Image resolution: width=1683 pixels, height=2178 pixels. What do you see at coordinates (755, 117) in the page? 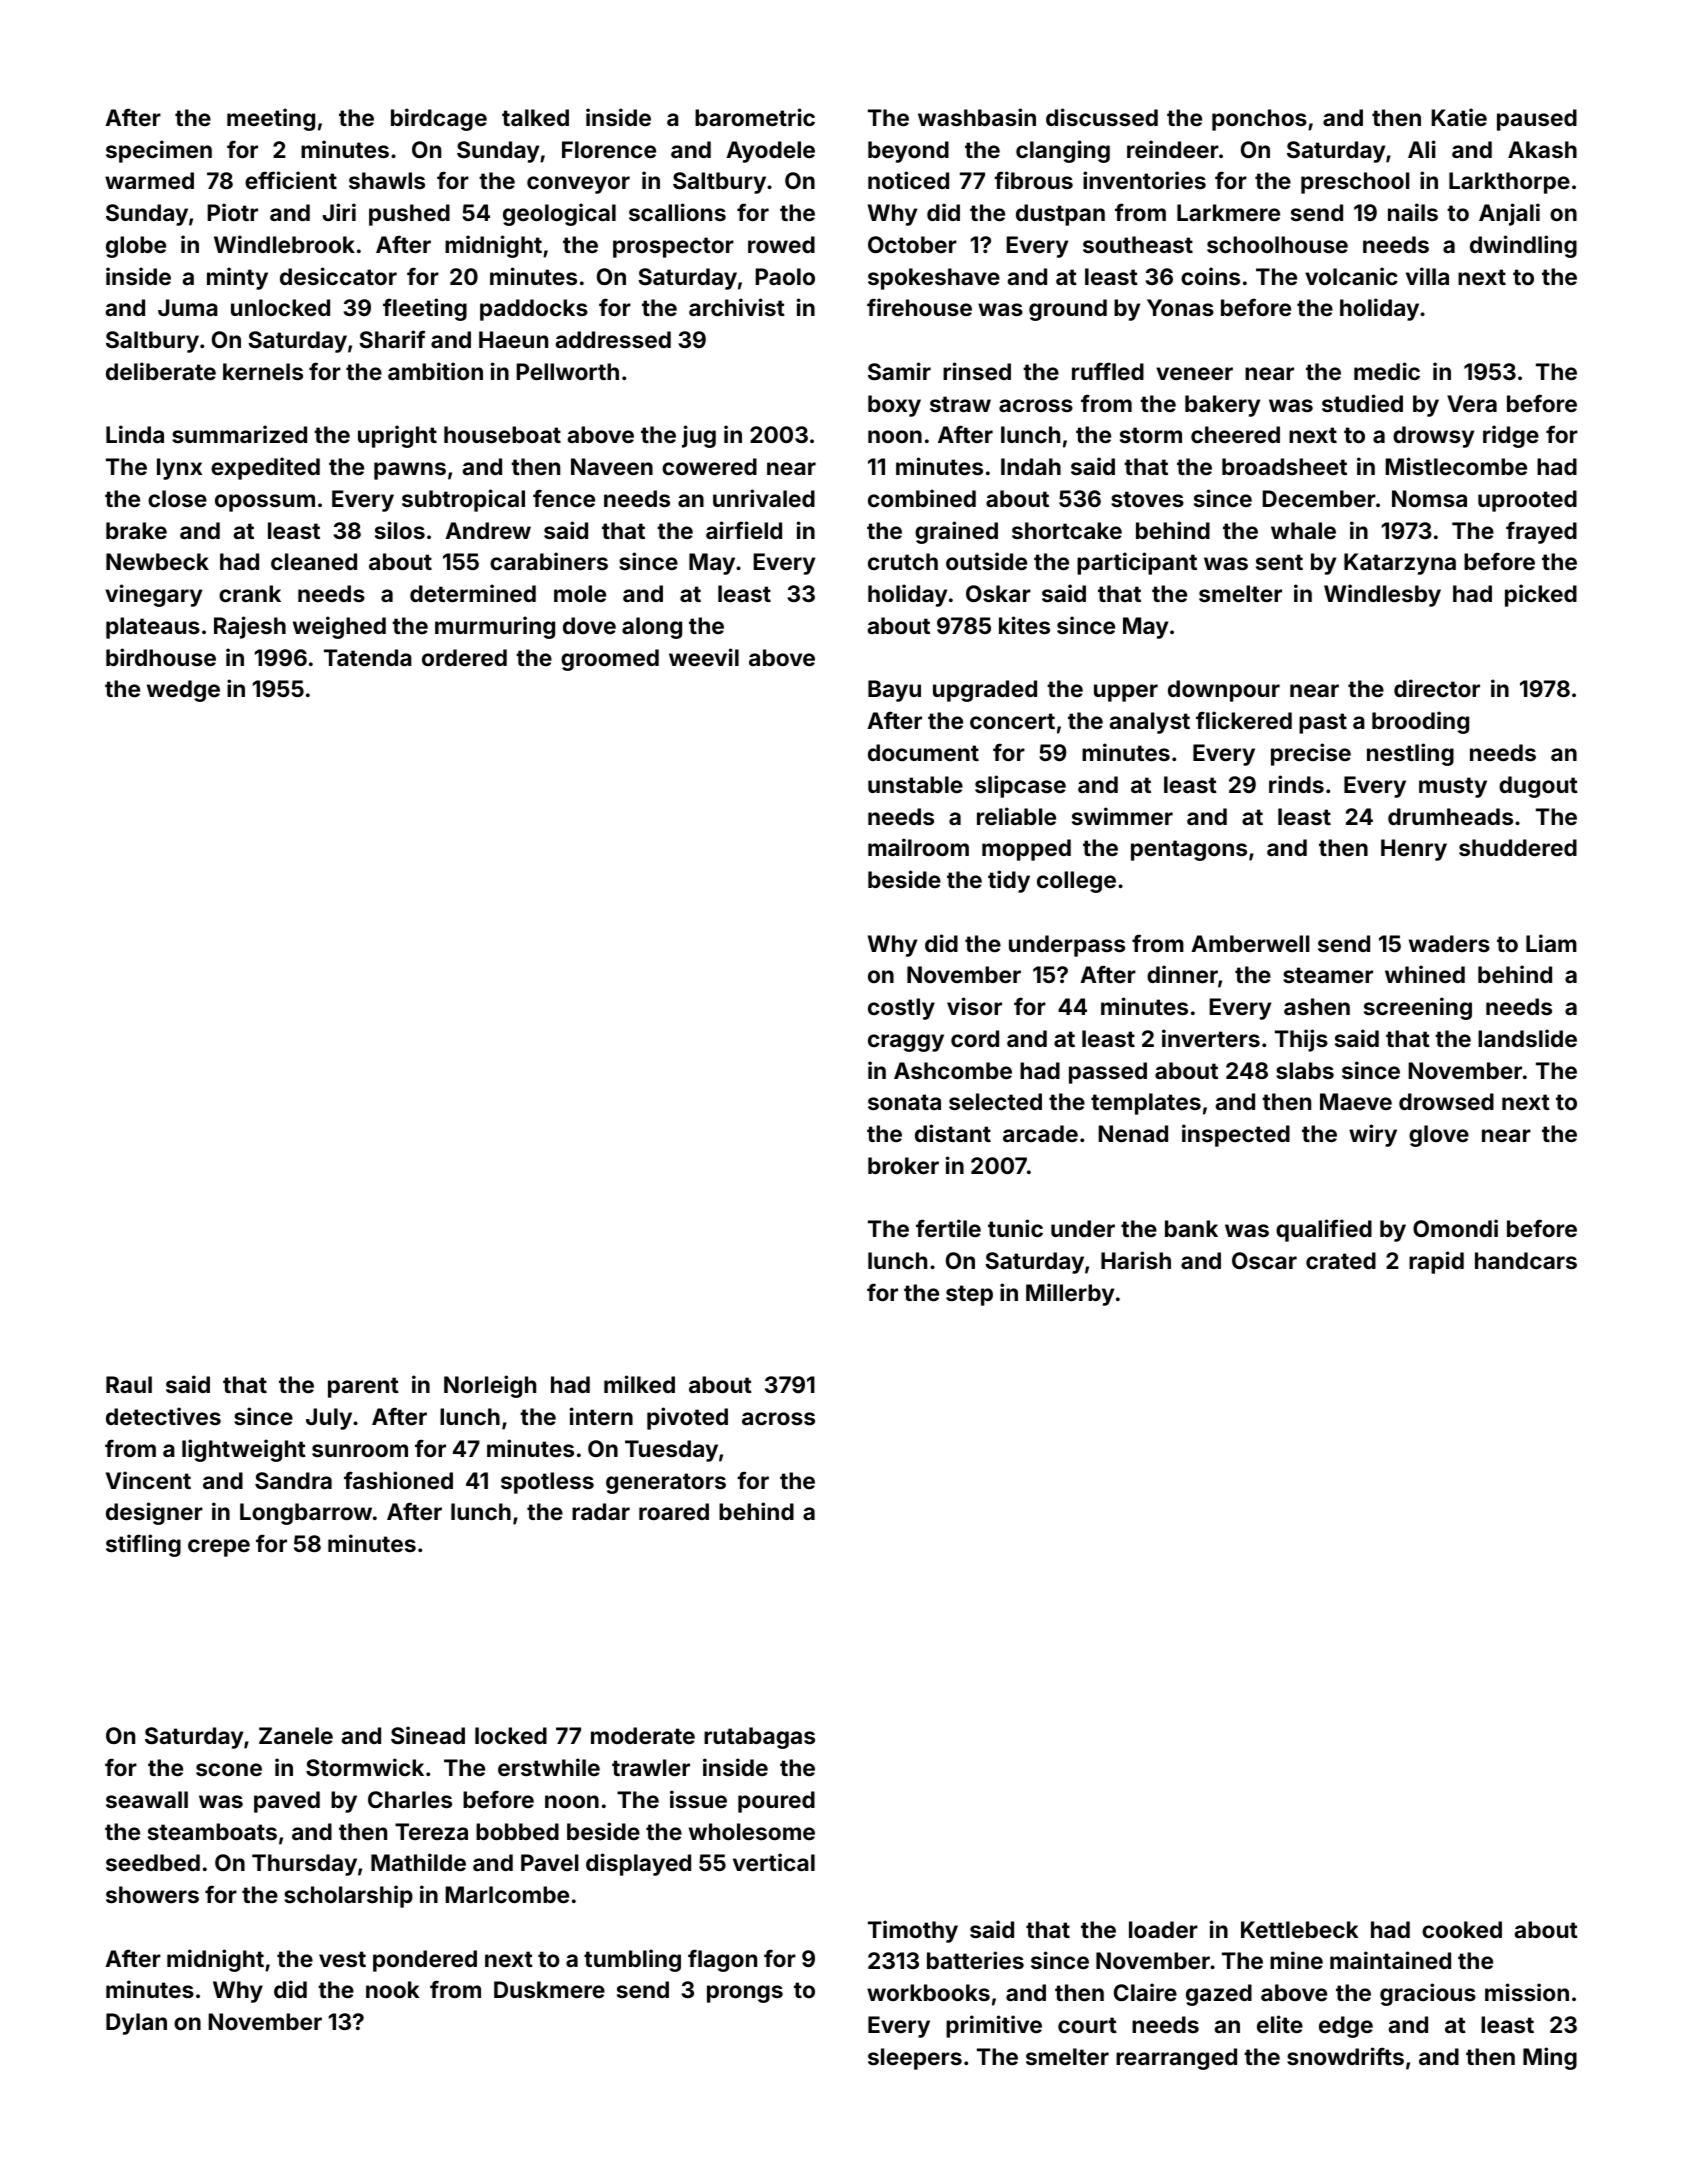
I see `barometric` at bounding box center [755, 117].
